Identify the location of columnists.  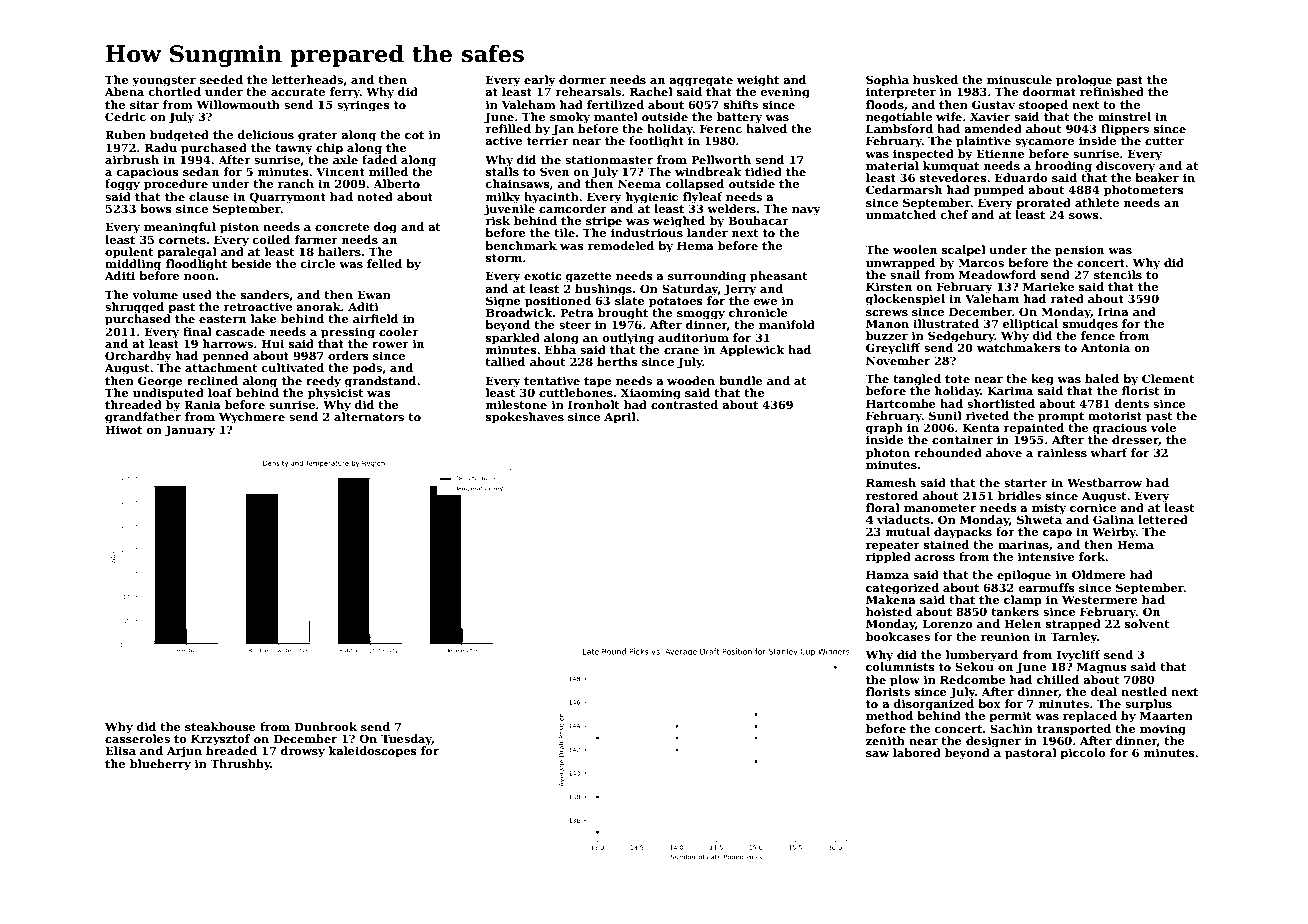
(900, 666).
